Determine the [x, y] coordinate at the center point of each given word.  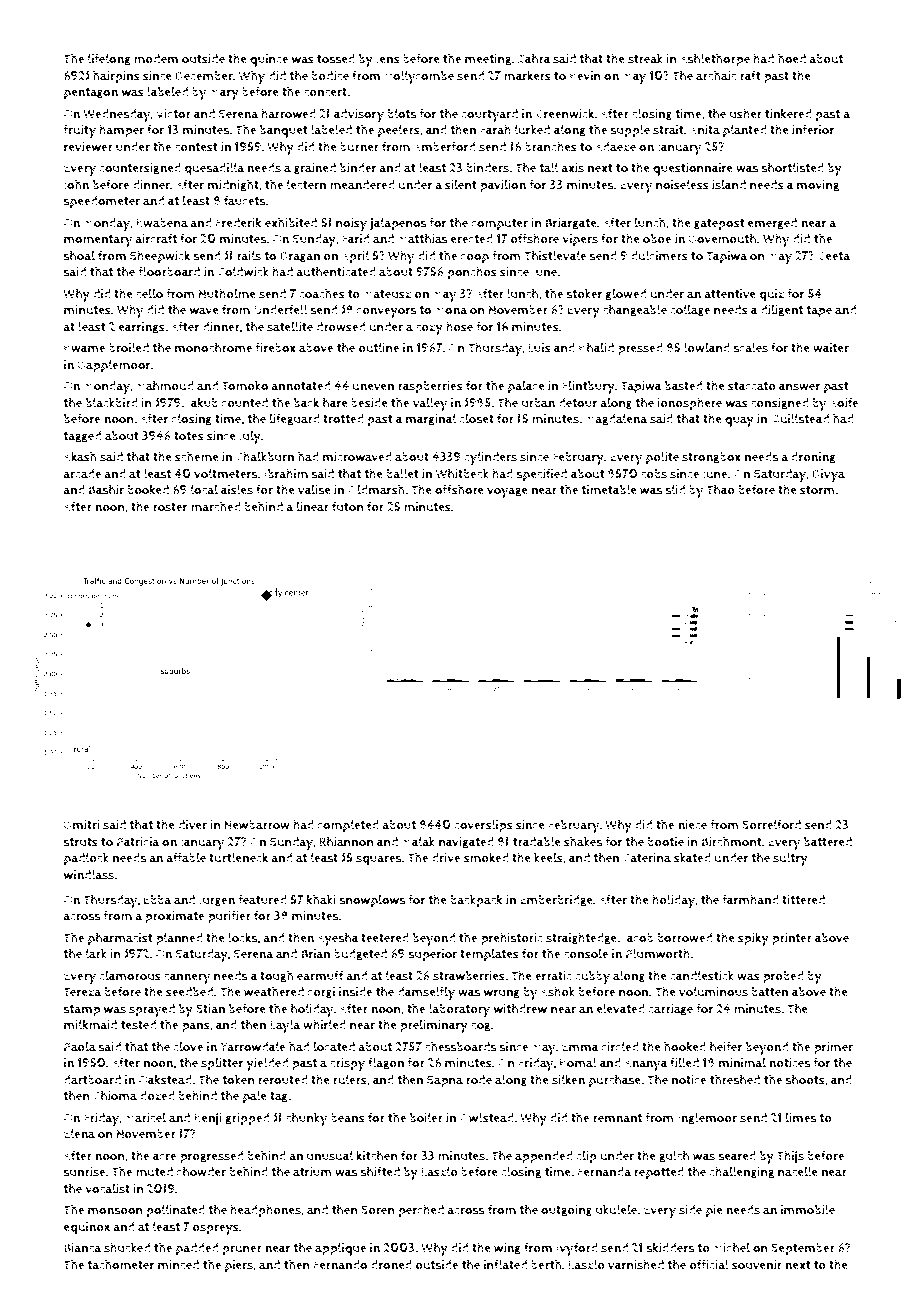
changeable [635, 310]
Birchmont [732, 841]
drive [446, 858]
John [76, 185]
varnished [636, 1264]
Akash [80, 456]
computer [500, 225]
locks [242, 937]
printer [792, 939]
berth [546, 1264]
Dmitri [82, 825]
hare [335, 402]
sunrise [84, 1172]
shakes [583, 841]
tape [819, 312]
